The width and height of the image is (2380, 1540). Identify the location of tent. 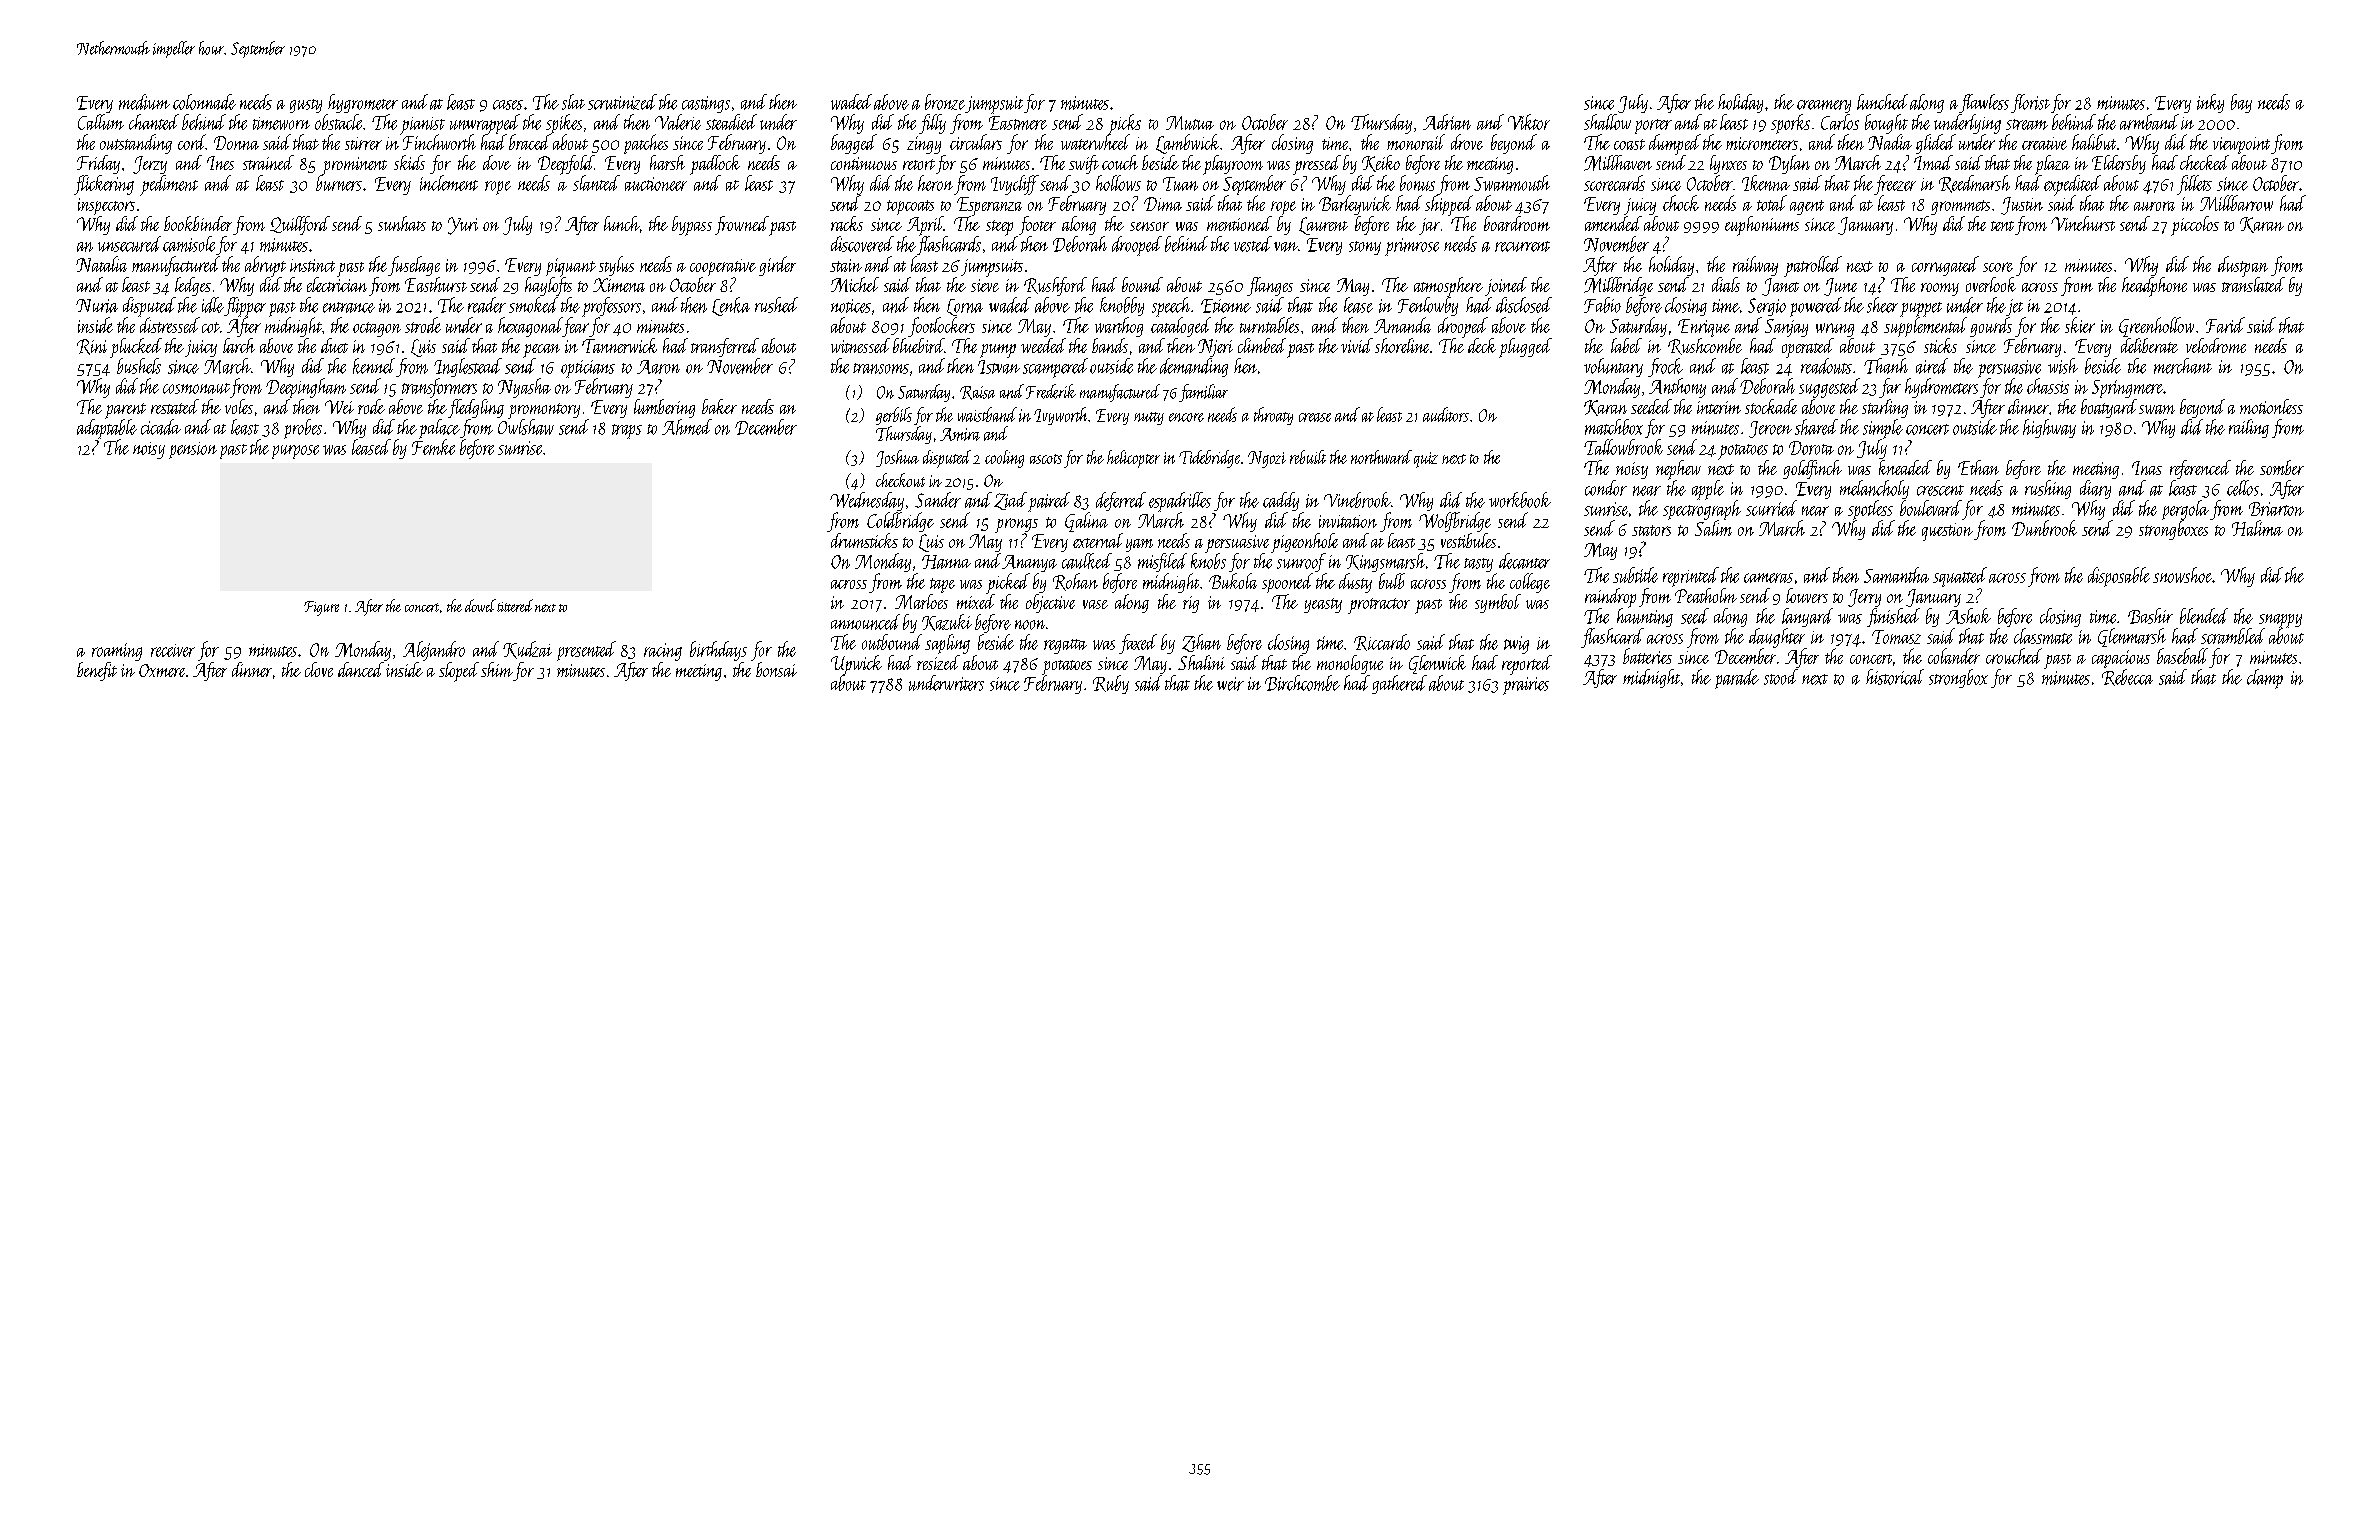
(2002, 226).
